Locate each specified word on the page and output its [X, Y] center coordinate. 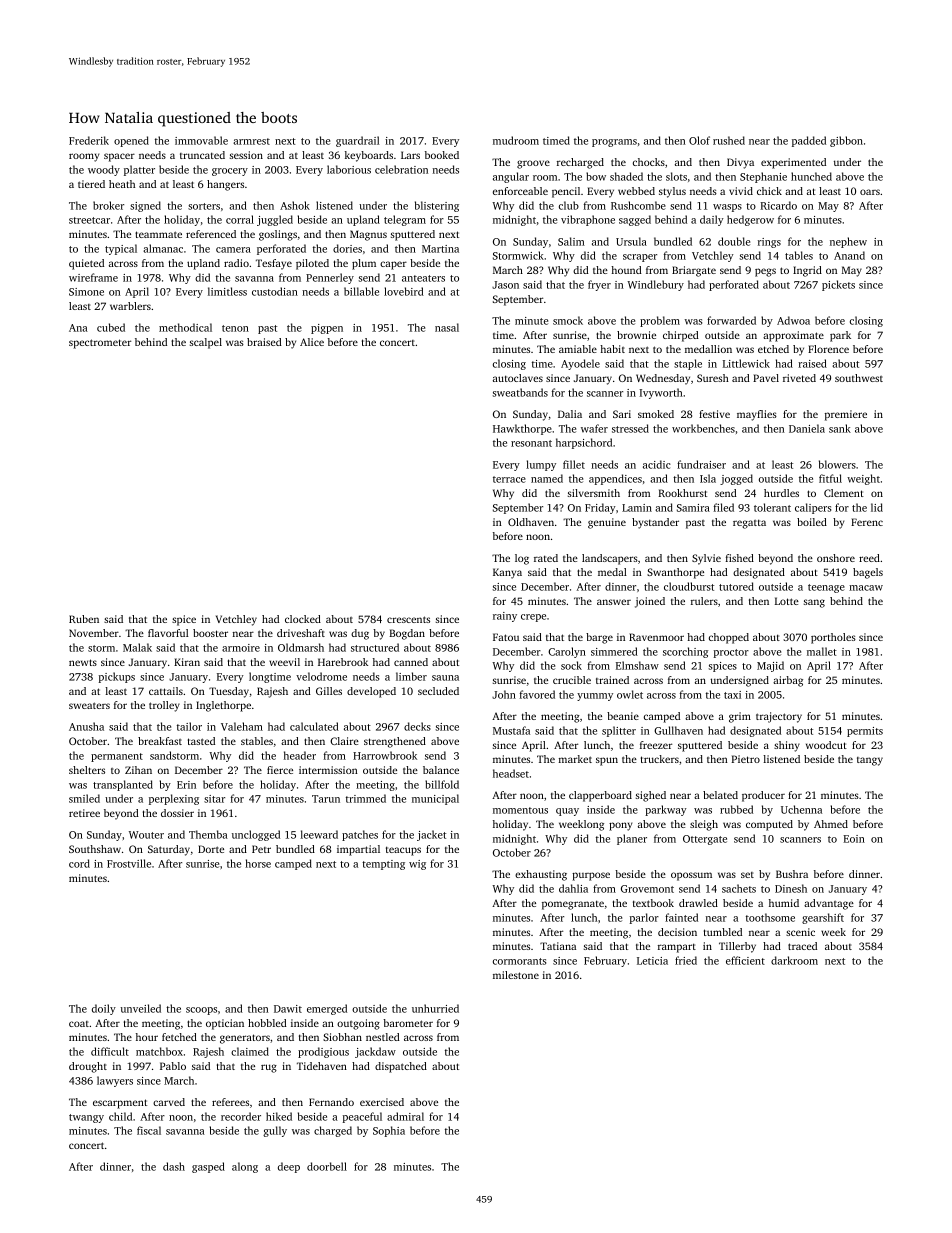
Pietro [745, 759]
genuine [607, 523]
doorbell [327, 1166]
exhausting [541, 875]
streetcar [89, 220]
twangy [86, 1118]
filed [724, 507]
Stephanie [763, 177]
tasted [201, 741]
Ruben [84, 619]
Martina [440, 249]
